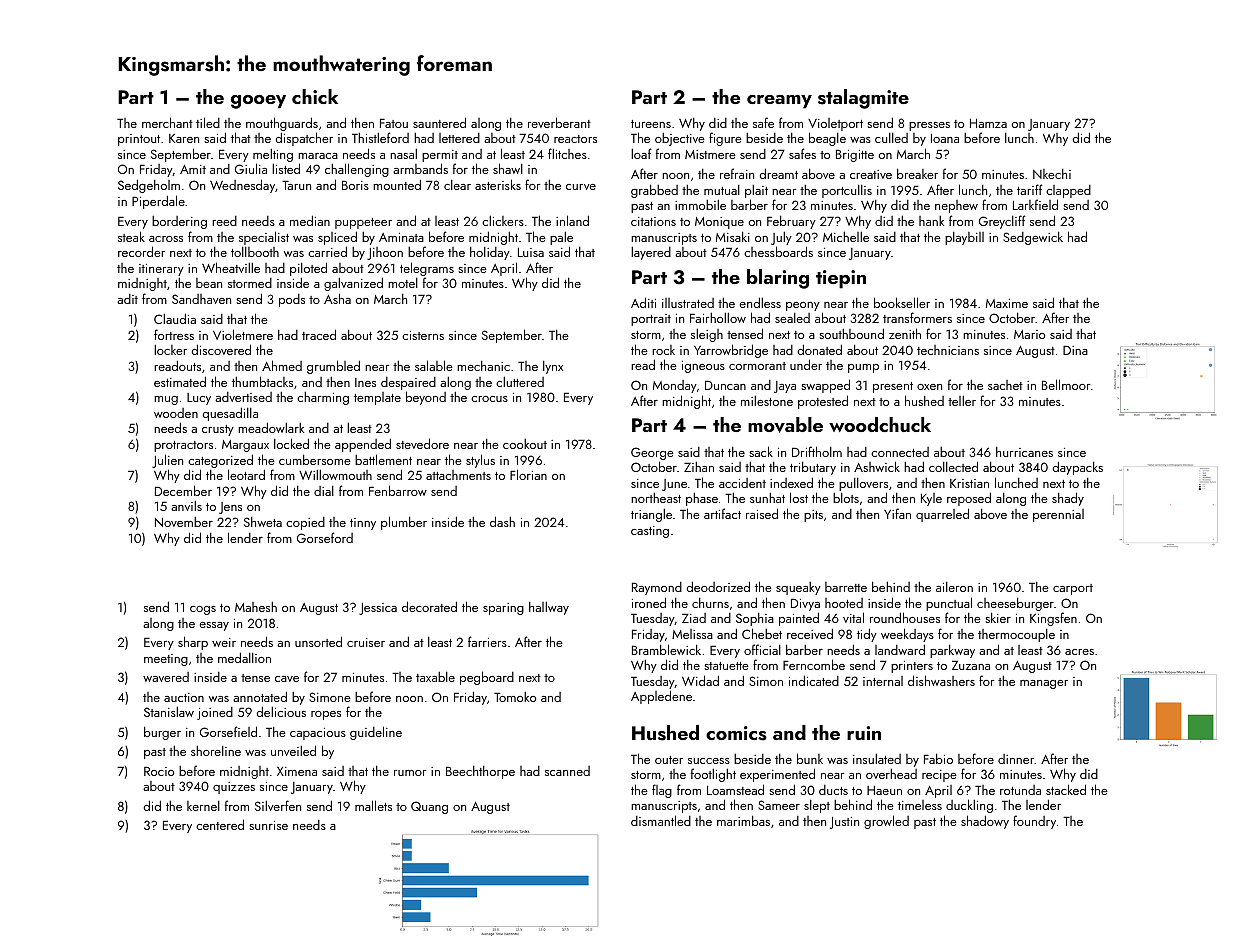 This screenshot has height=952, width=1233. I want to click on carport, so click(1073, 589).
